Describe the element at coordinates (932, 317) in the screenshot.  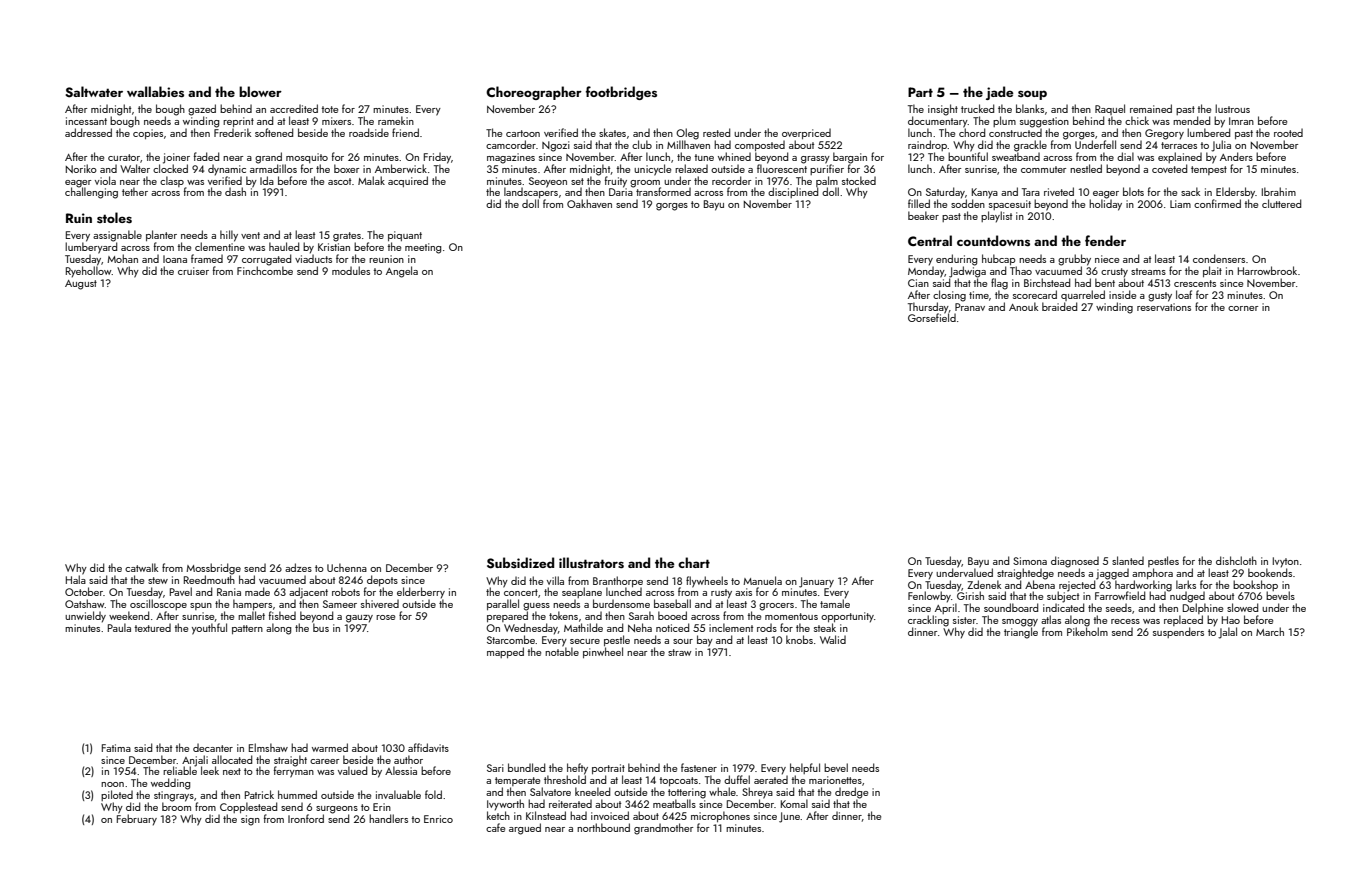
I see `Gorsefield` at that location.
